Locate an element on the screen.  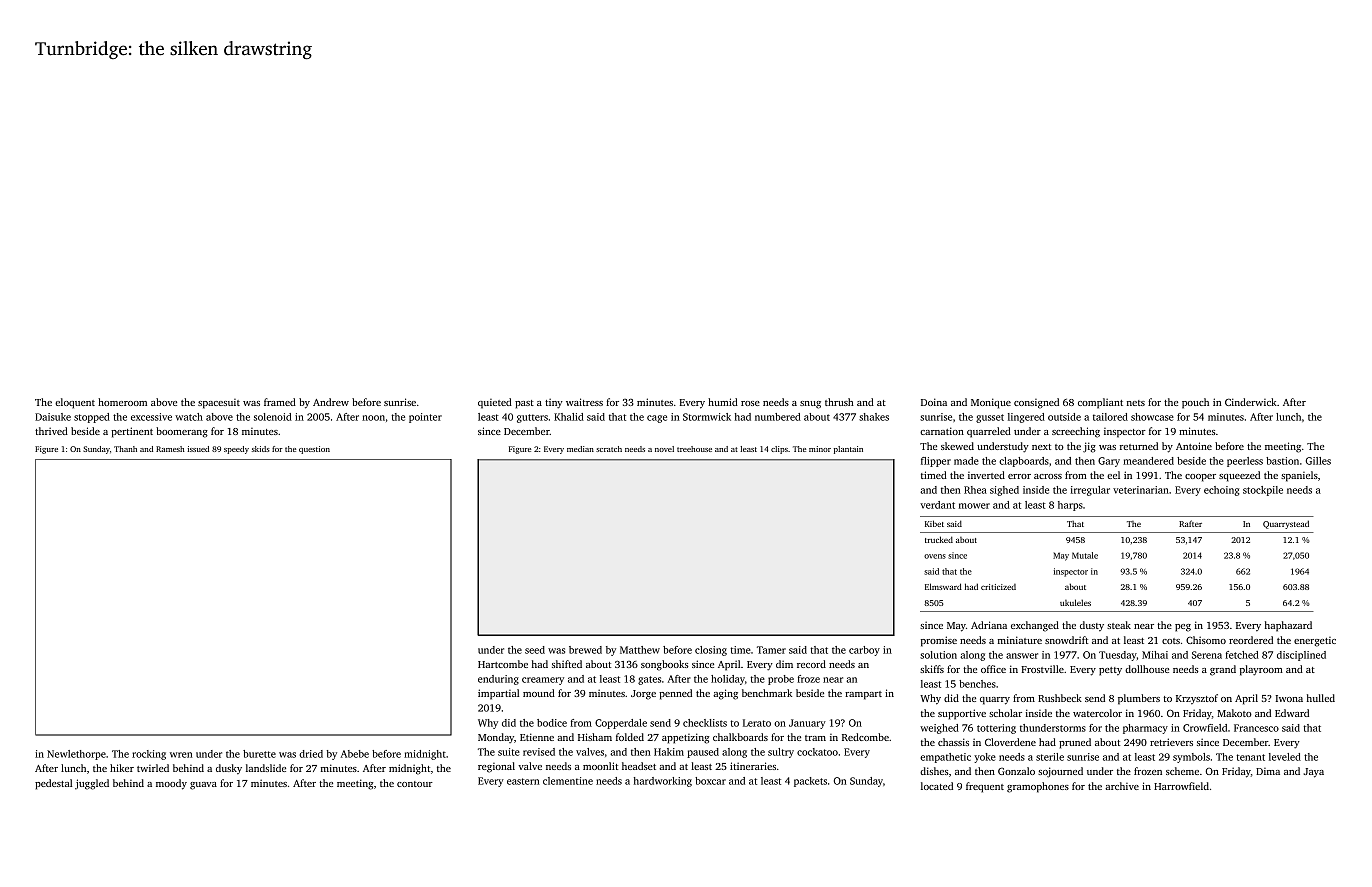
trucked is located at coordinates (939, 539).
